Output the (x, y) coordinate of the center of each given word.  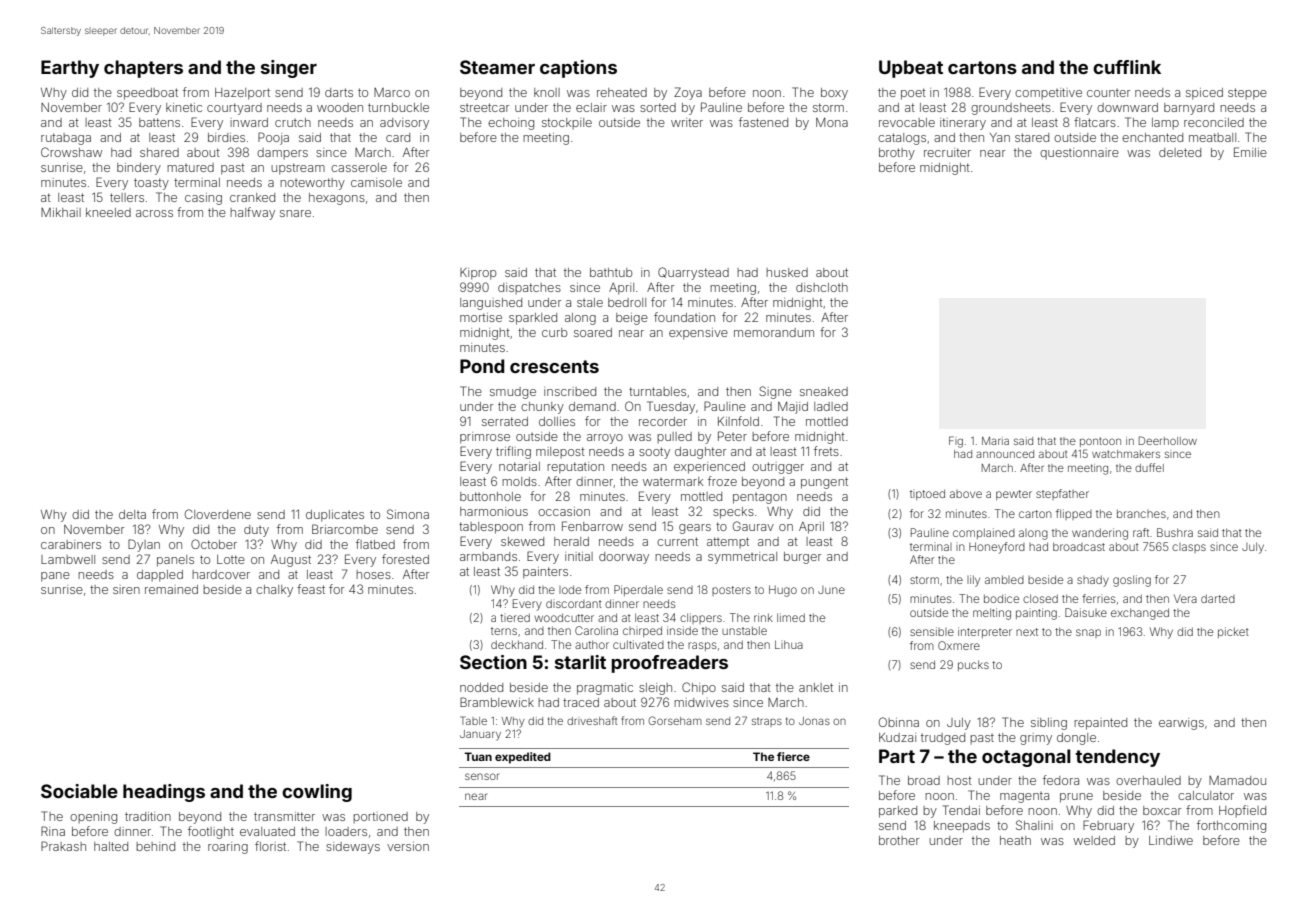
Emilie (1250, 152)
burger (802, 558)
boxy (834, 94)
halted (111, 846)
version (408, 846)
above (966, 494)
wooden (340, 107)
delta (132, 514)
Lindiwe (1171, 840)
